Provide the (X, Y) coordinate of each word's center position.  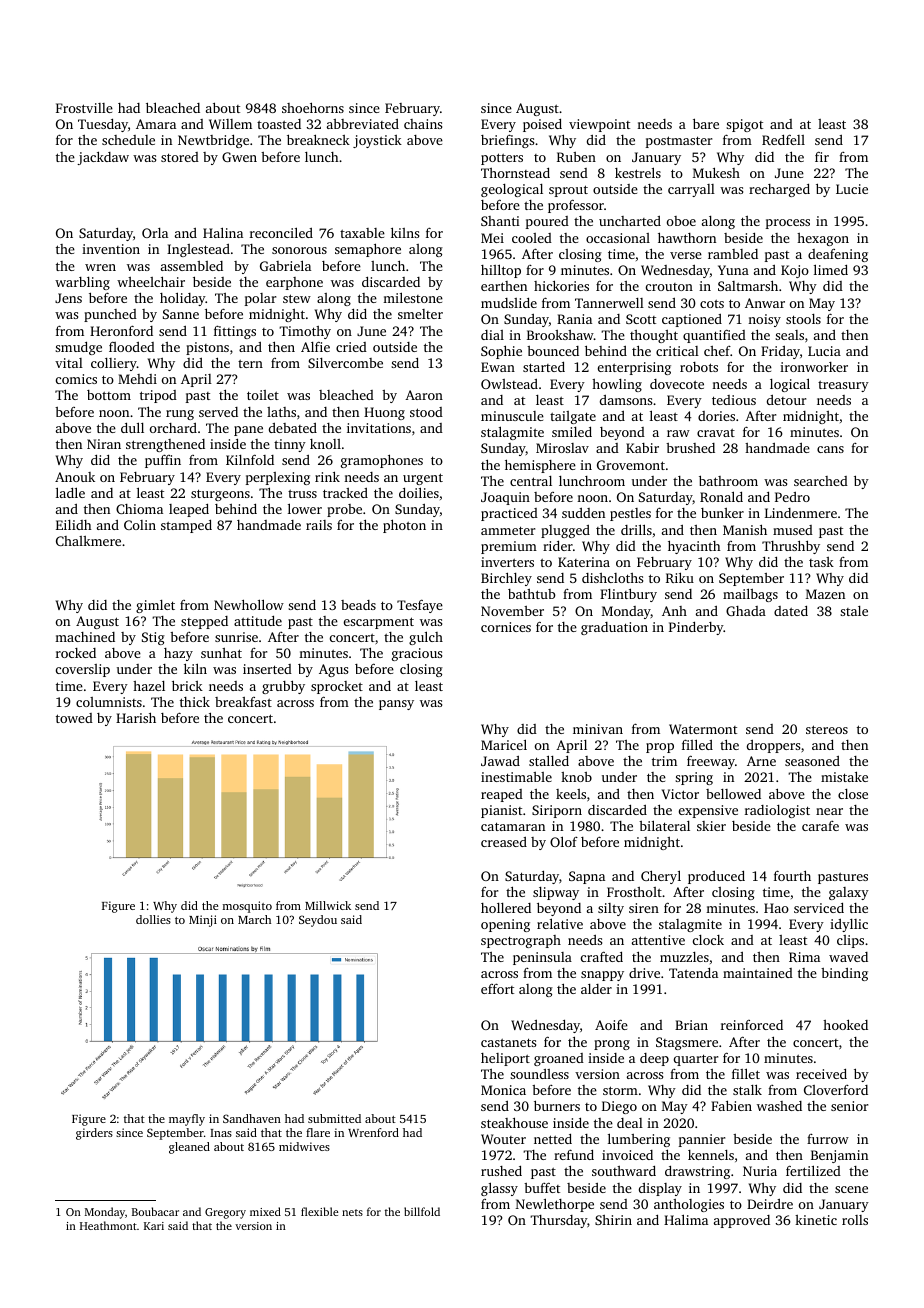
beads (358, 605)
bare (706, 123)
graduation (614, 628)
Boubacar (155, 1211)
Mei (492, 238)
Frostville (84, 108)
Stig (153, 638)
